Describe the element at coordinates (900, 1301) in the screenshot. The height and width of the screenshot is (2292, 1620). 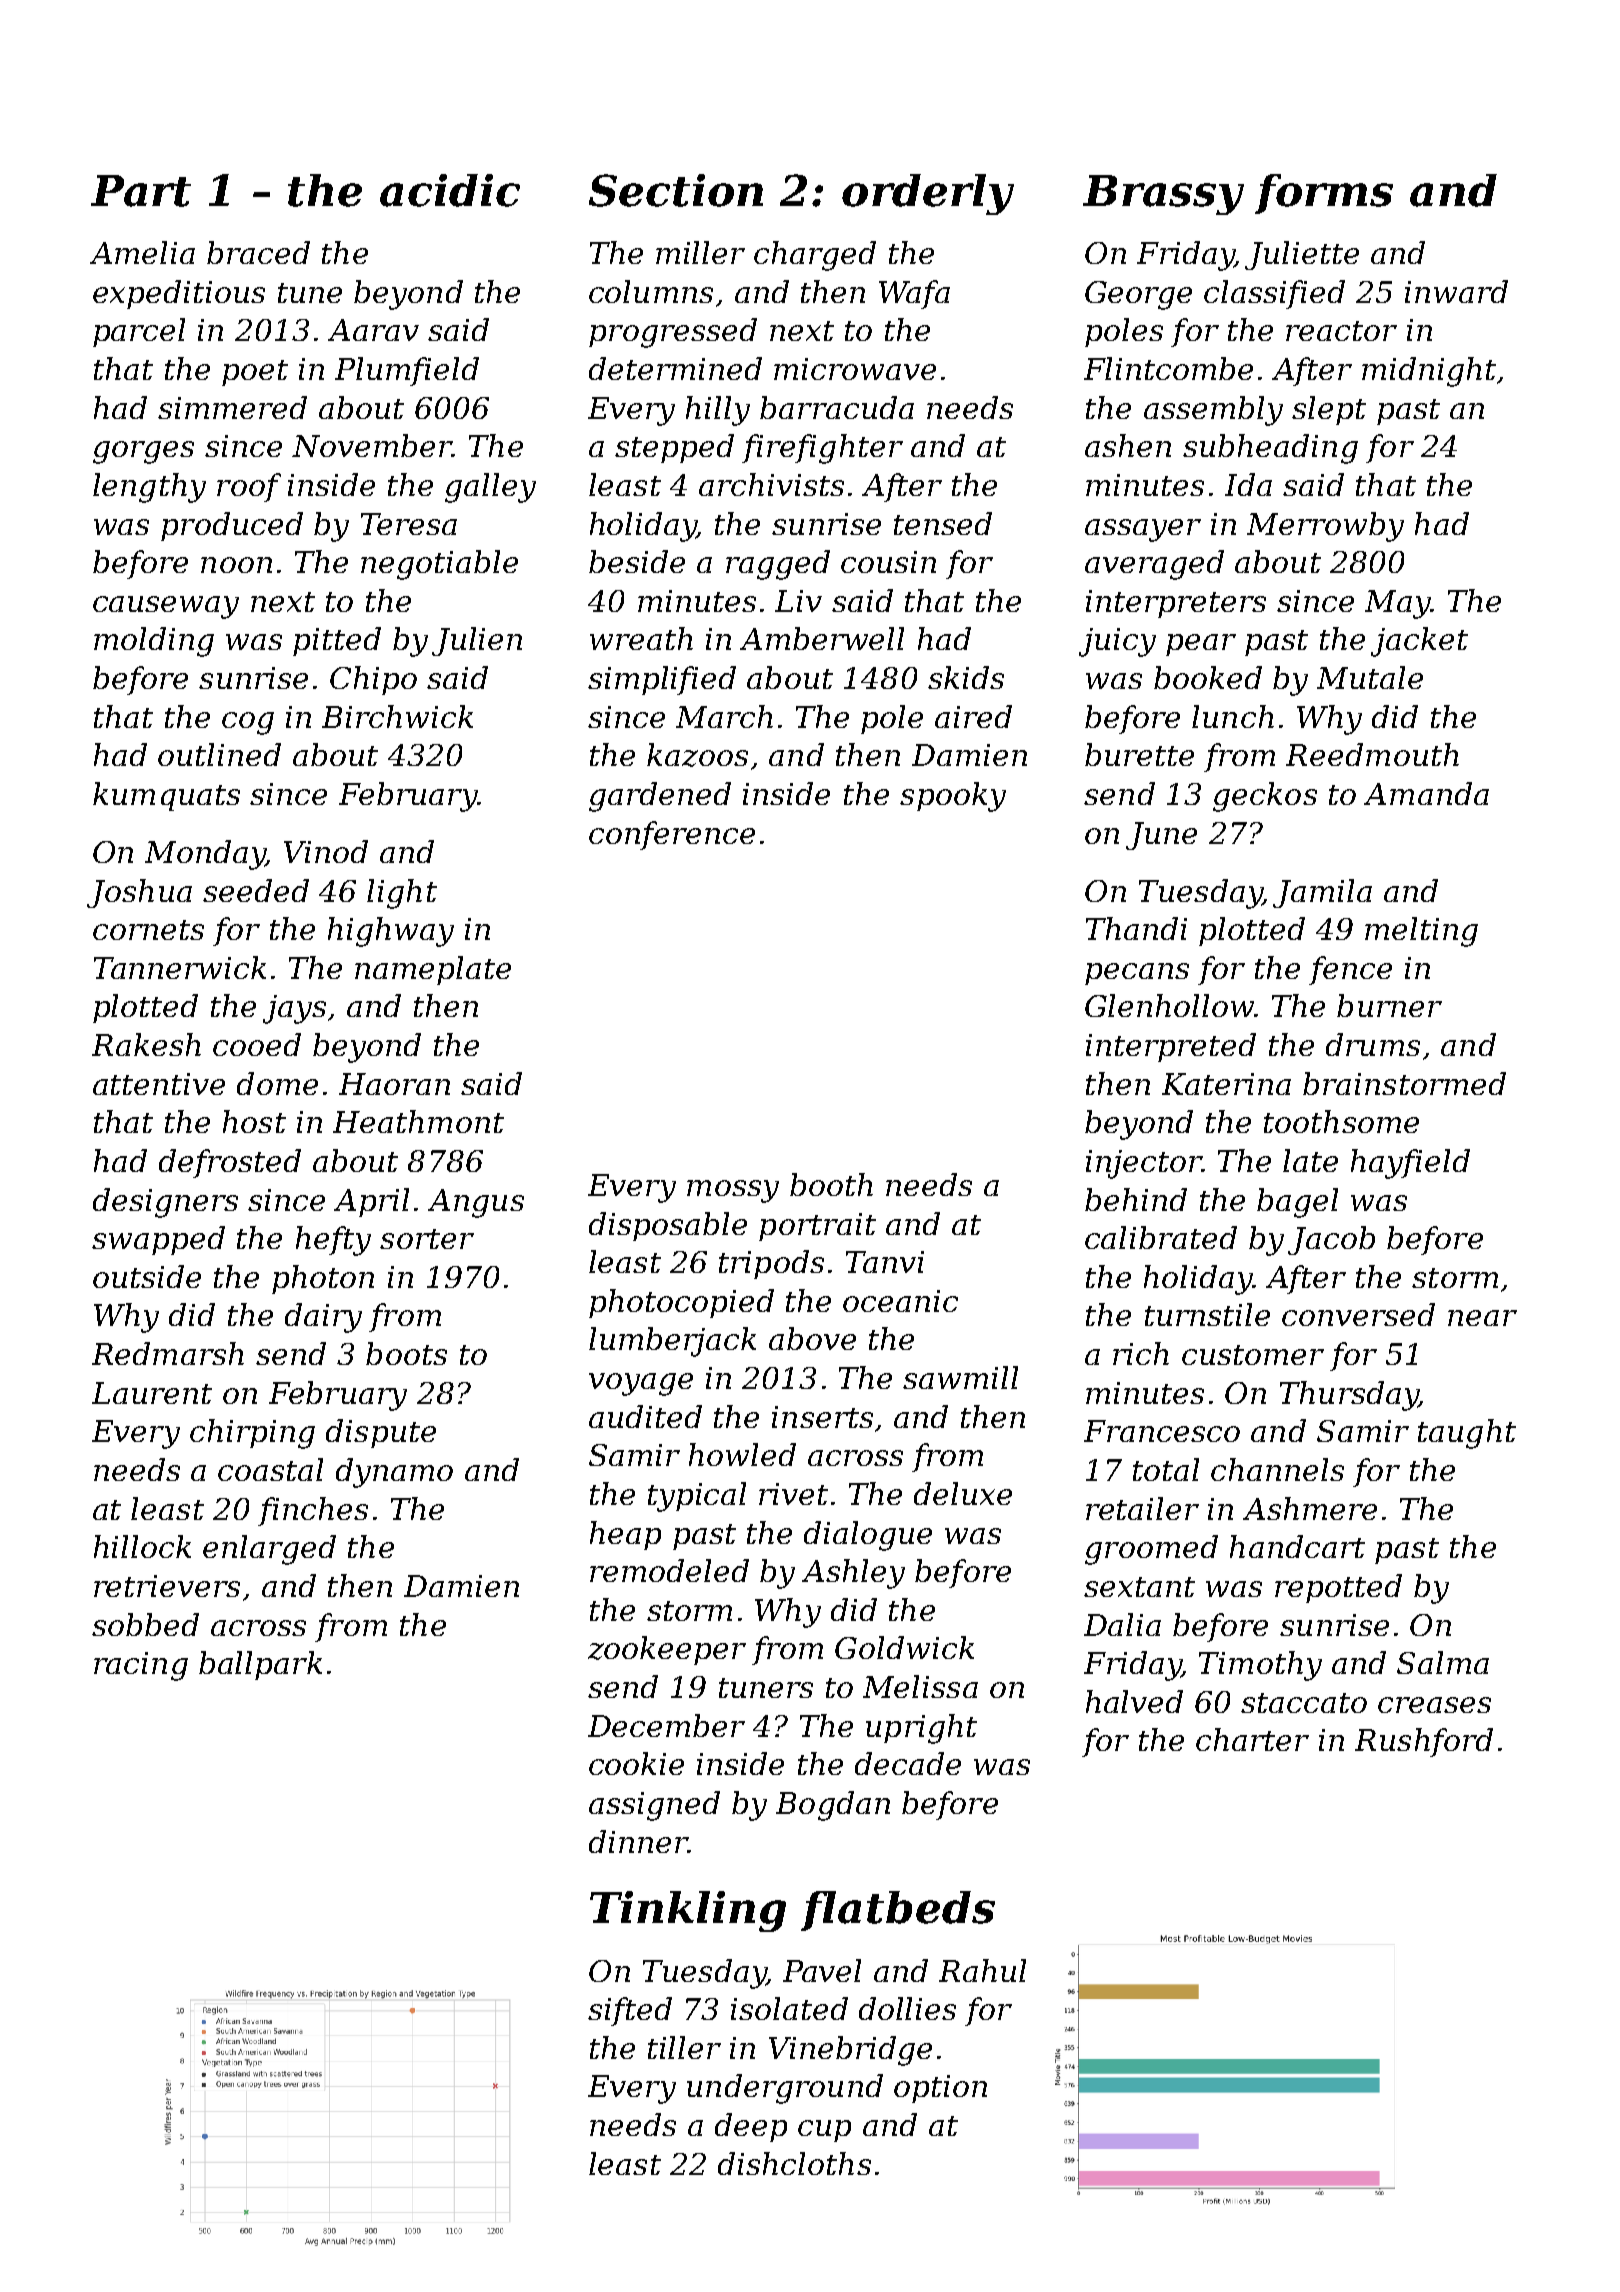
I see `oceanic` at that location.
